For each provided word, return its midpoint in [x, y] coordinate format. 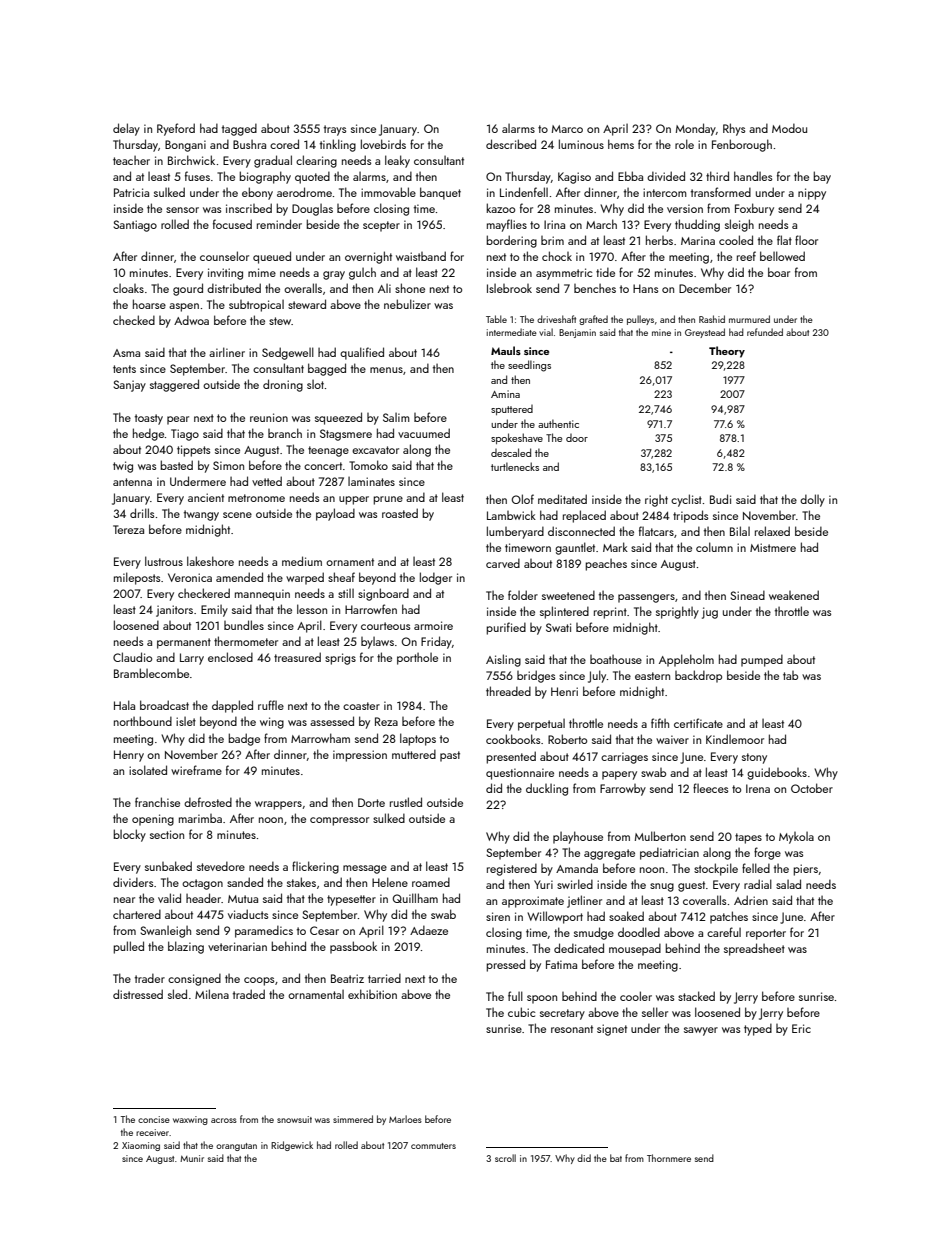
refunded [765, 332]
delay [126, 129]
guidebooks [777, 773]
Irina [554, 224]
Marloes [405, 1119]
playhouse [578, 837]
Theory [727, 352]
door [577, 438]
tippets [193, 451]
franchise [157, 802]
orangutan [236, 1147]
